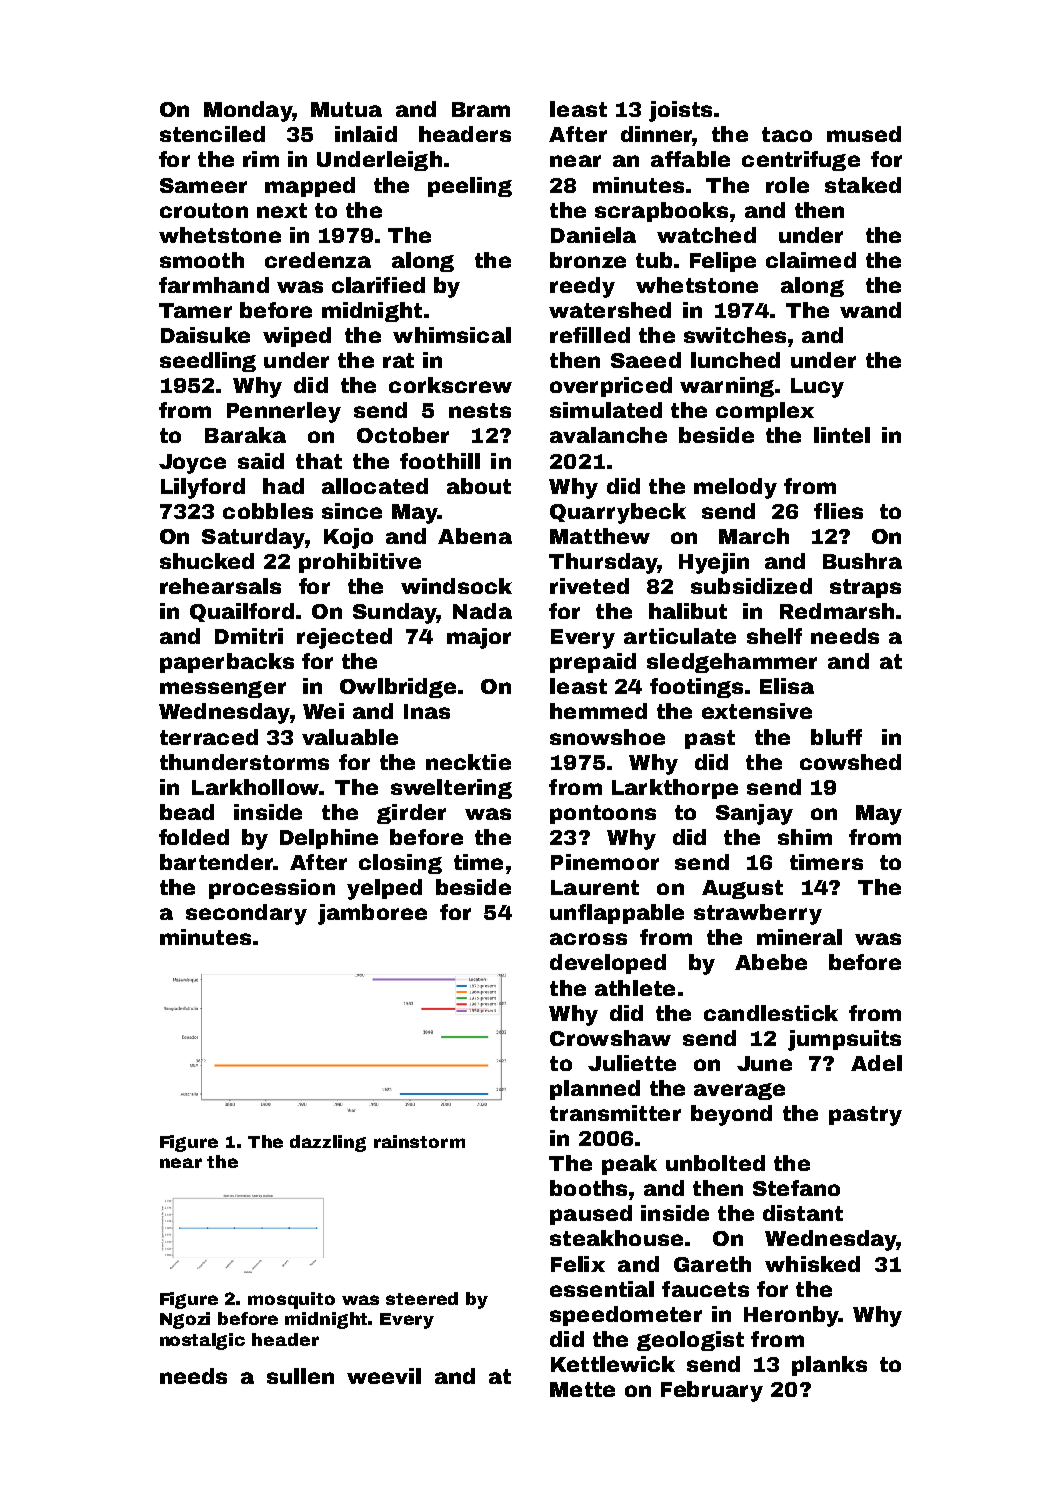 This image has width=1061, height=1507. What do you see at coordinates (300, 1376) in the image?
I see `sullen` at bounding box center [300, 1376].
